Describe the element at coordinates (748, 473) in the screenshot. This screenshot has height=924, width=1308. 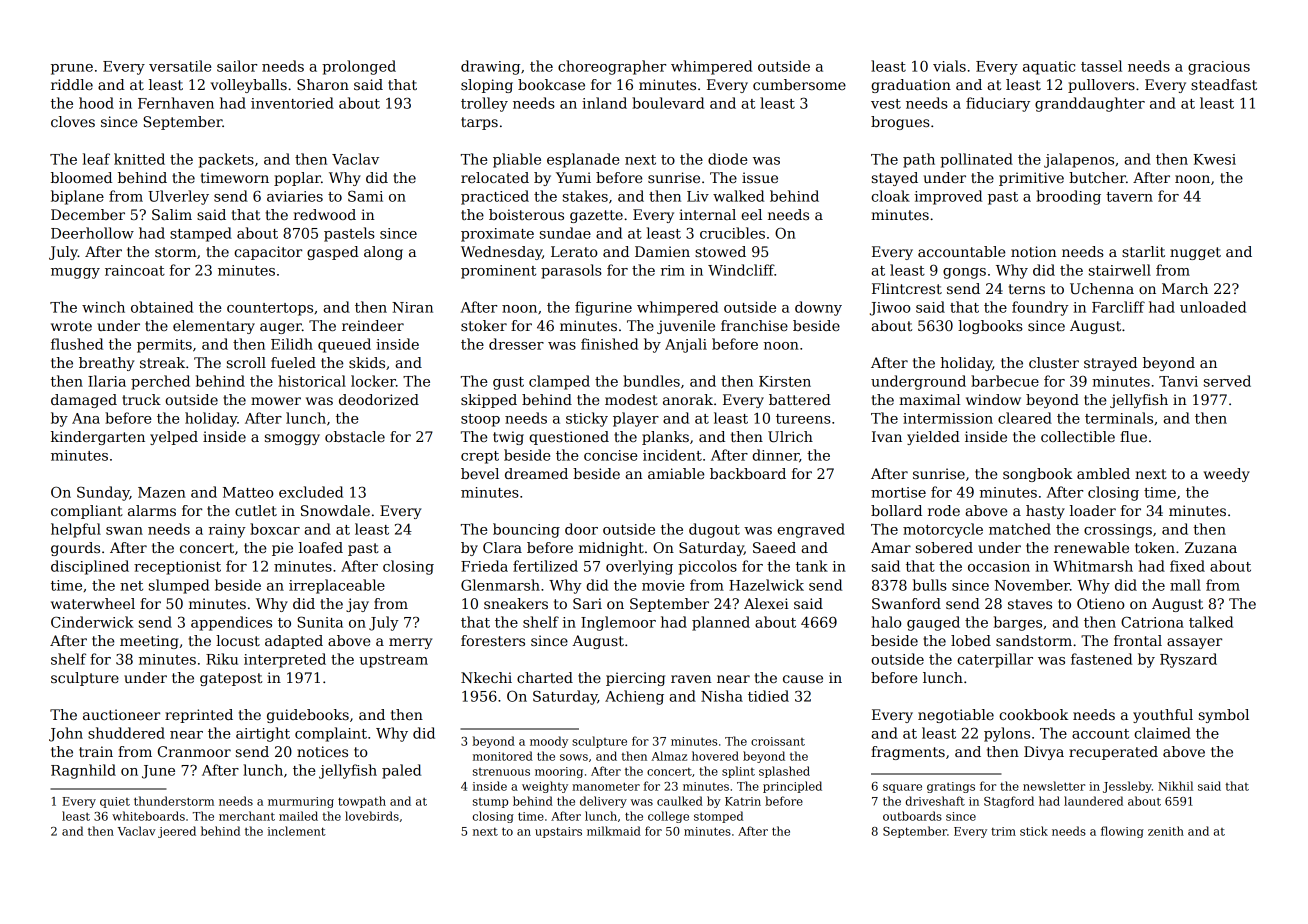
I see `backboard` at that location.
